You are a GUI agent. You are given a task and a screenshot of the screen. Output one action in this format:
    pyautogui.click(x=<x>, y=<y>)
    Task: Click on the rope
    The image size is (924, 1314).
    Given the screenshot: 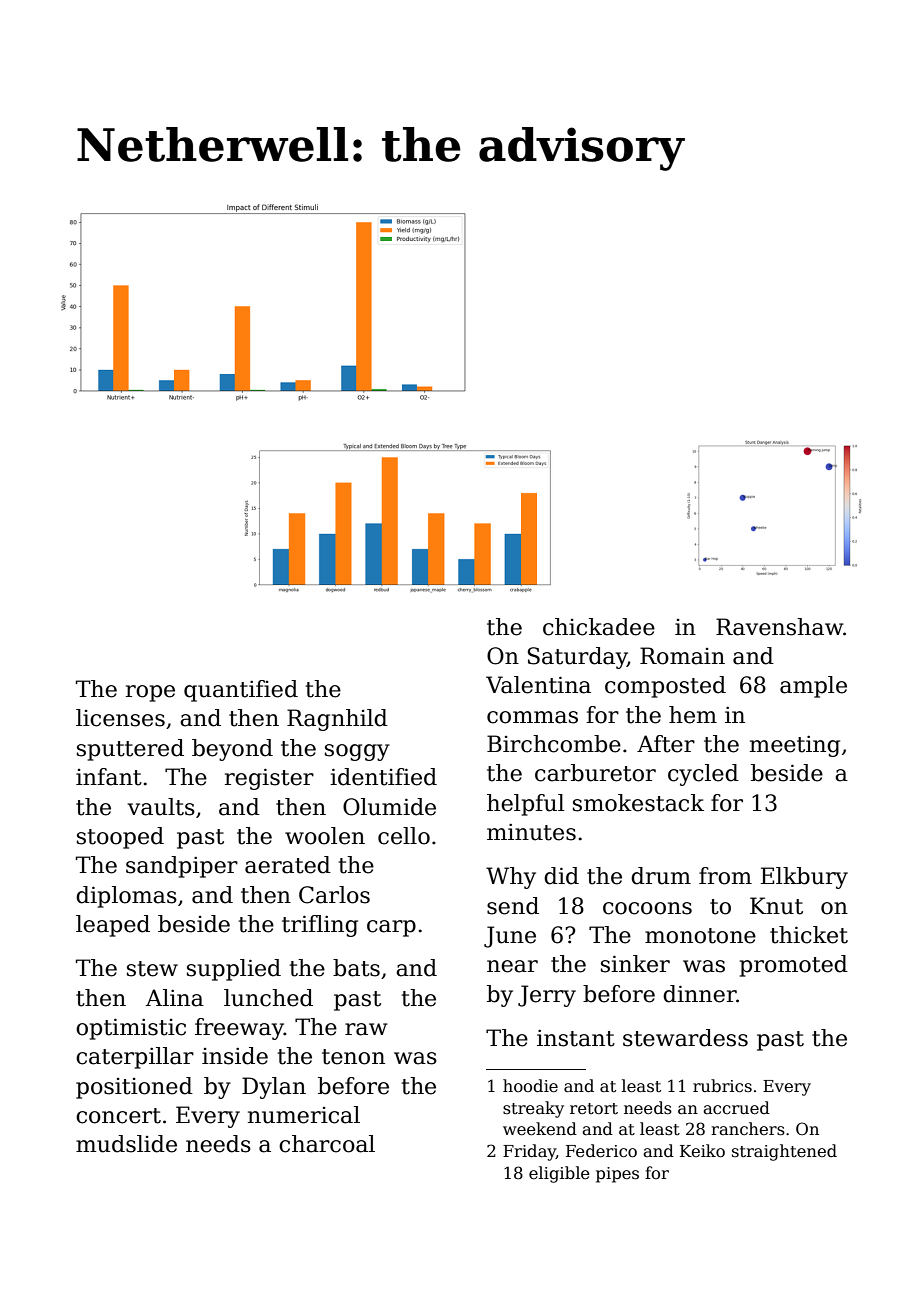 What is the action you would take?
    pyautogui.click(x=150, y=693)
